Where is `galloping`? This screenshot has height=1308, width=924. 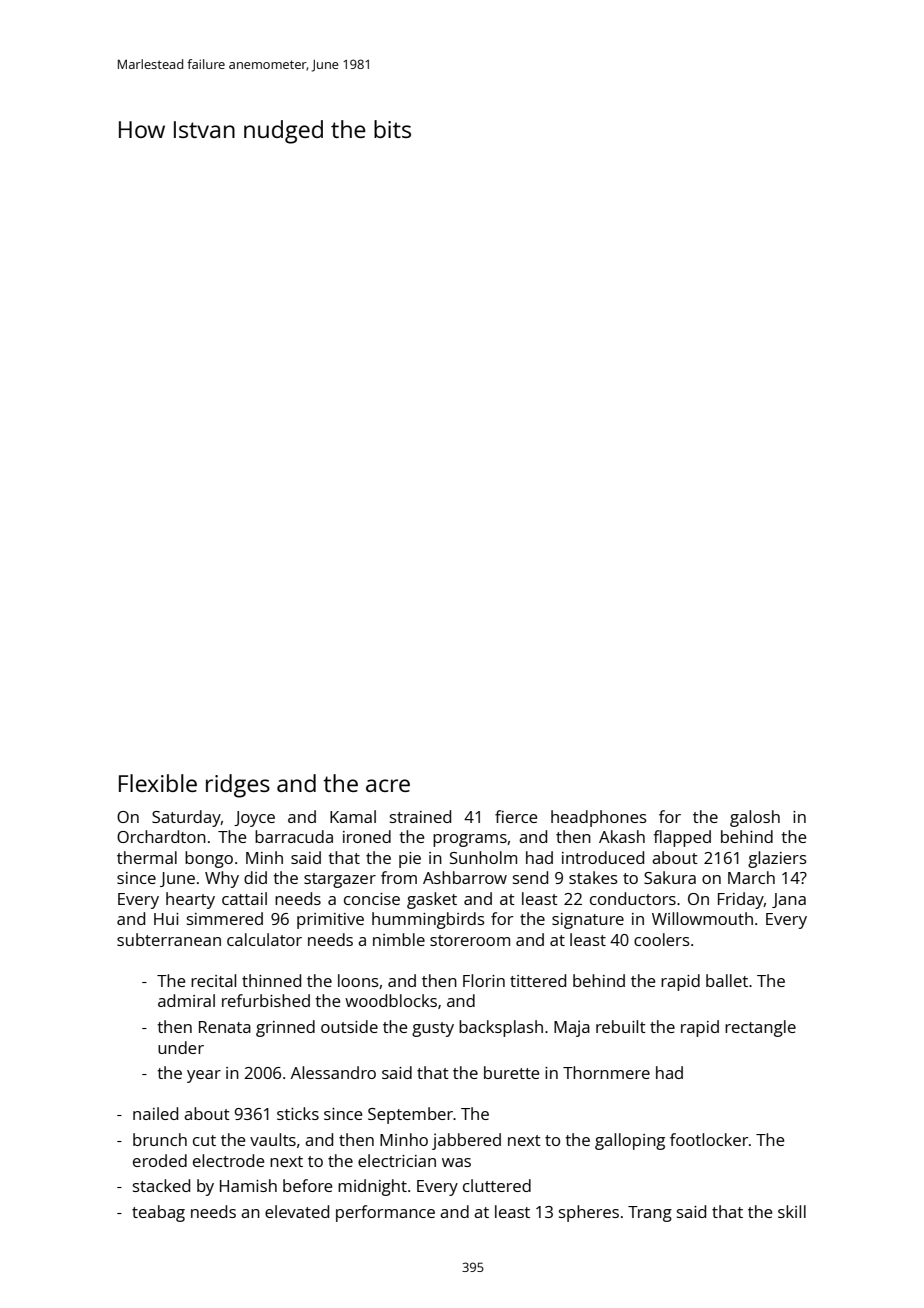
galloping is located at coordinates (630, 1141).
